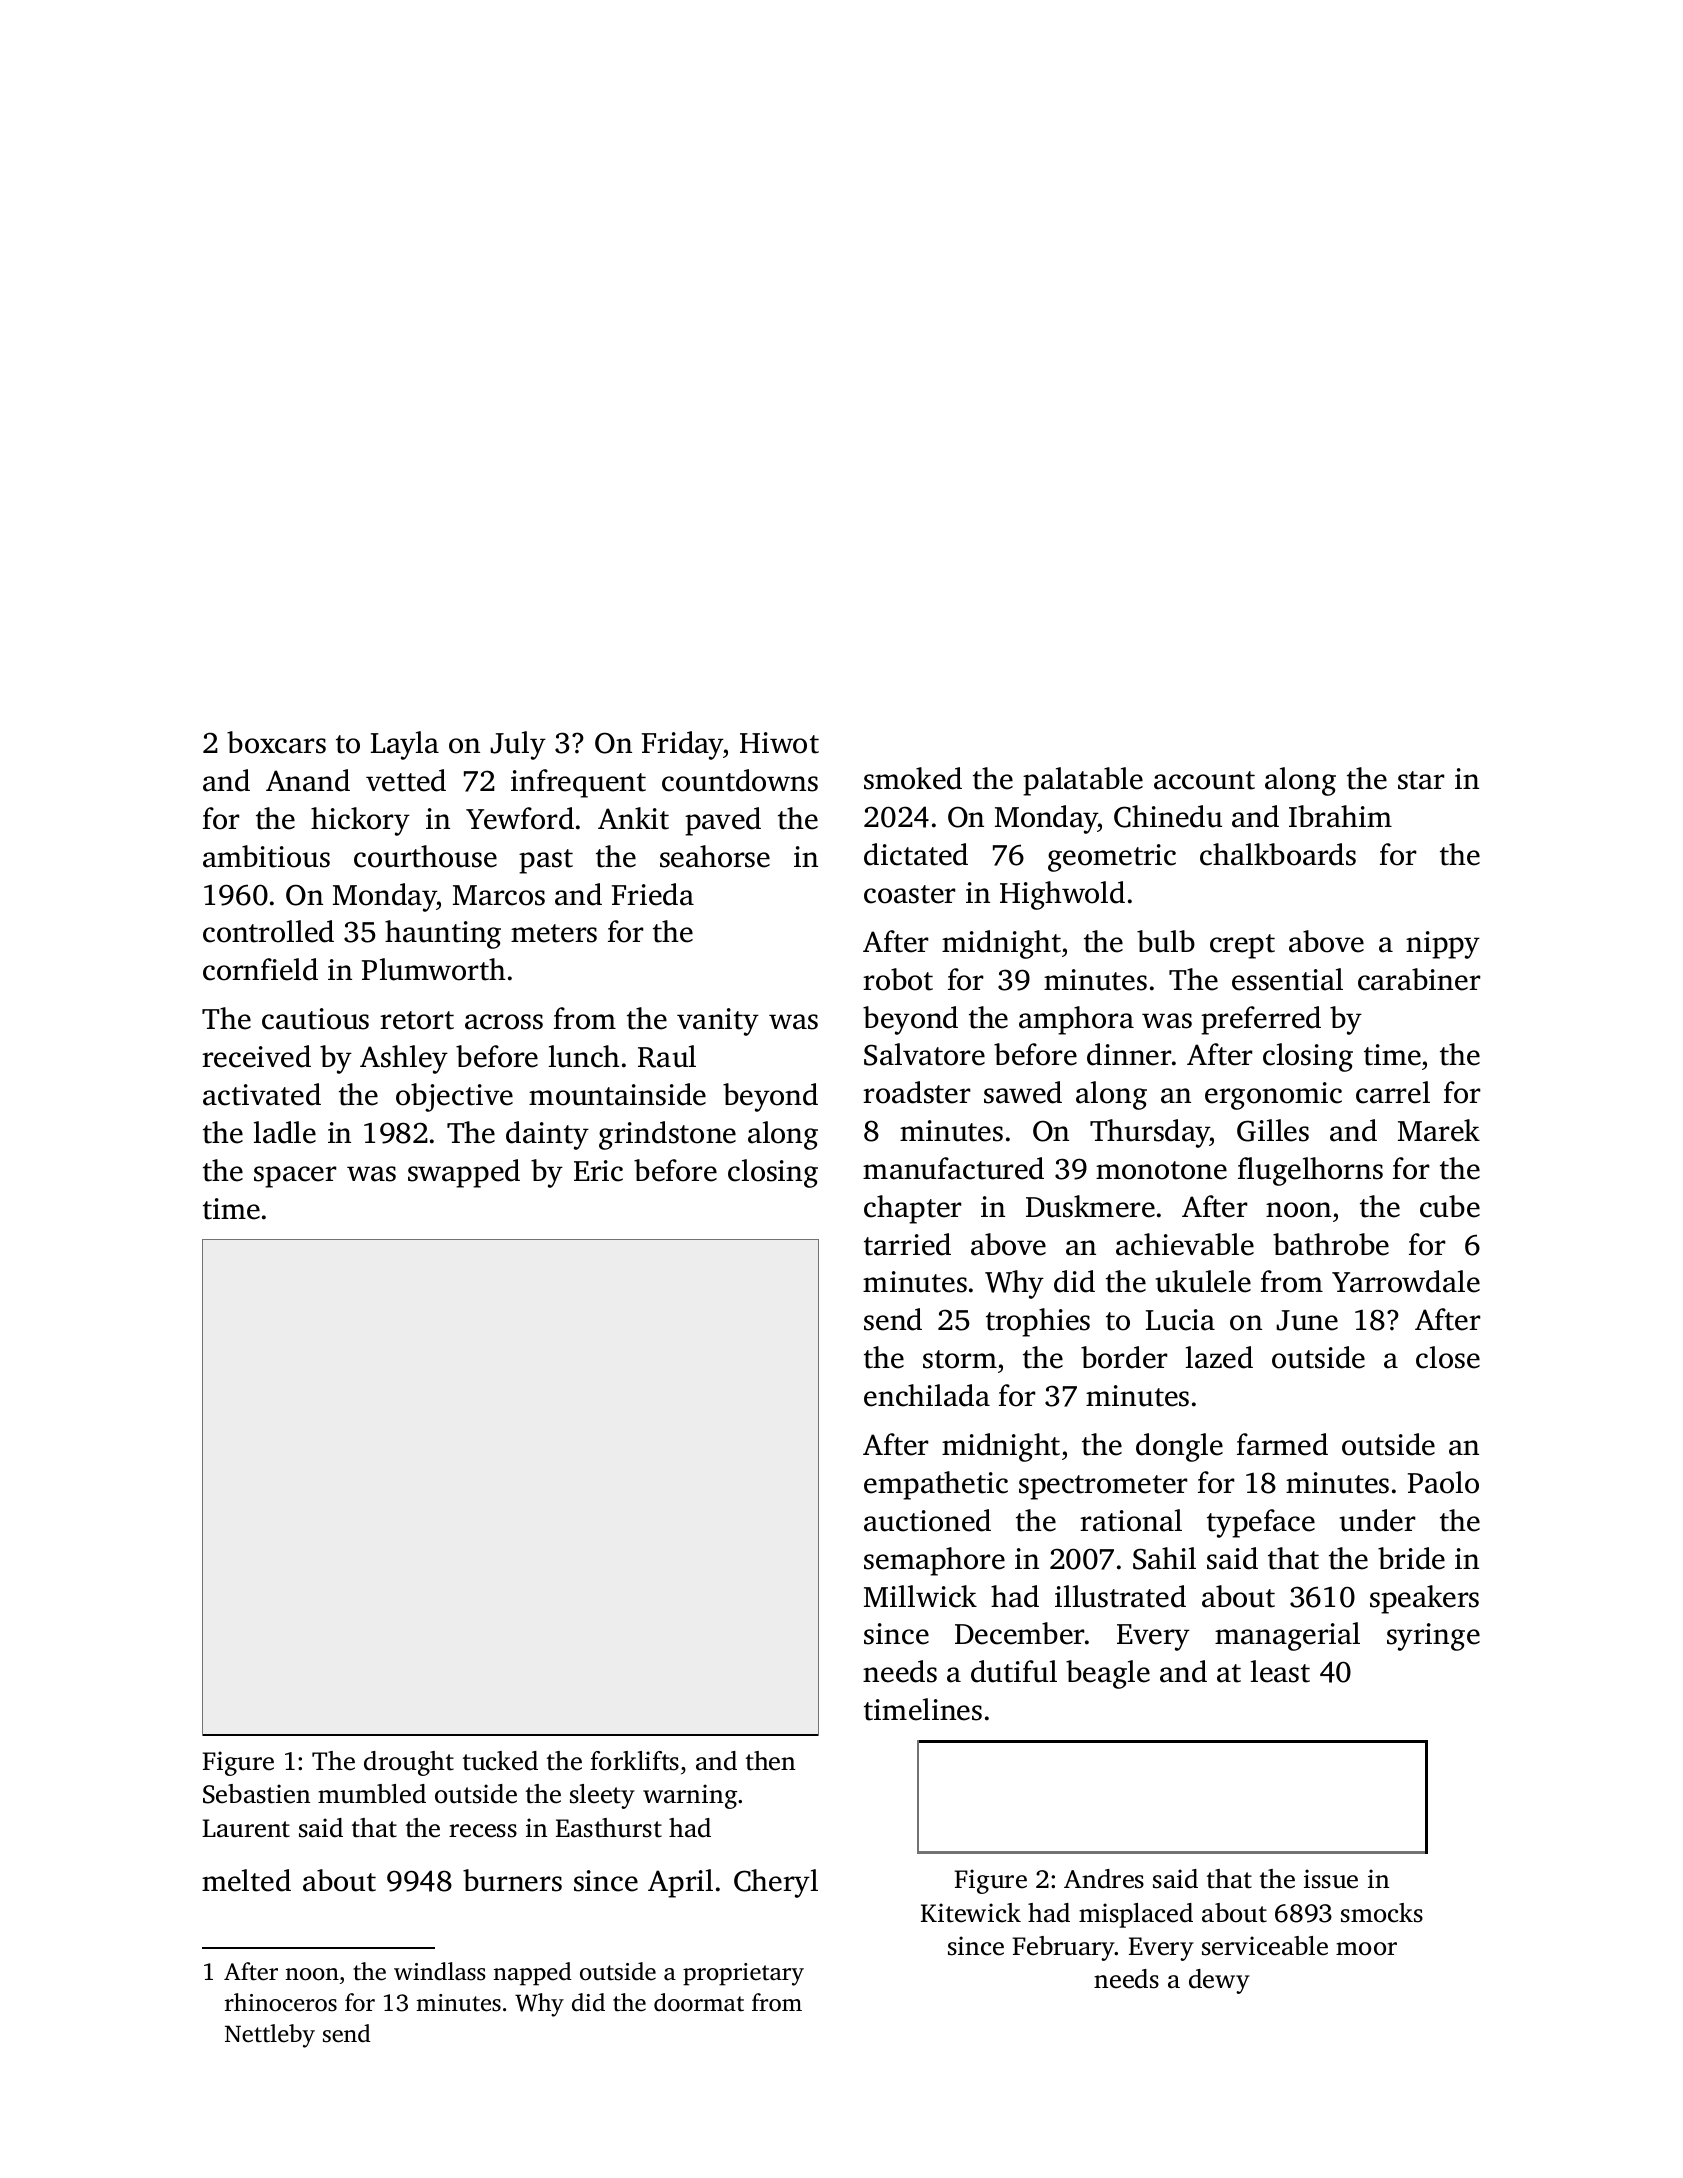 This document has width=1683, height=2178. Describe the element at coordinates (295, 1177) in the document. I see `spacer` at that location.
